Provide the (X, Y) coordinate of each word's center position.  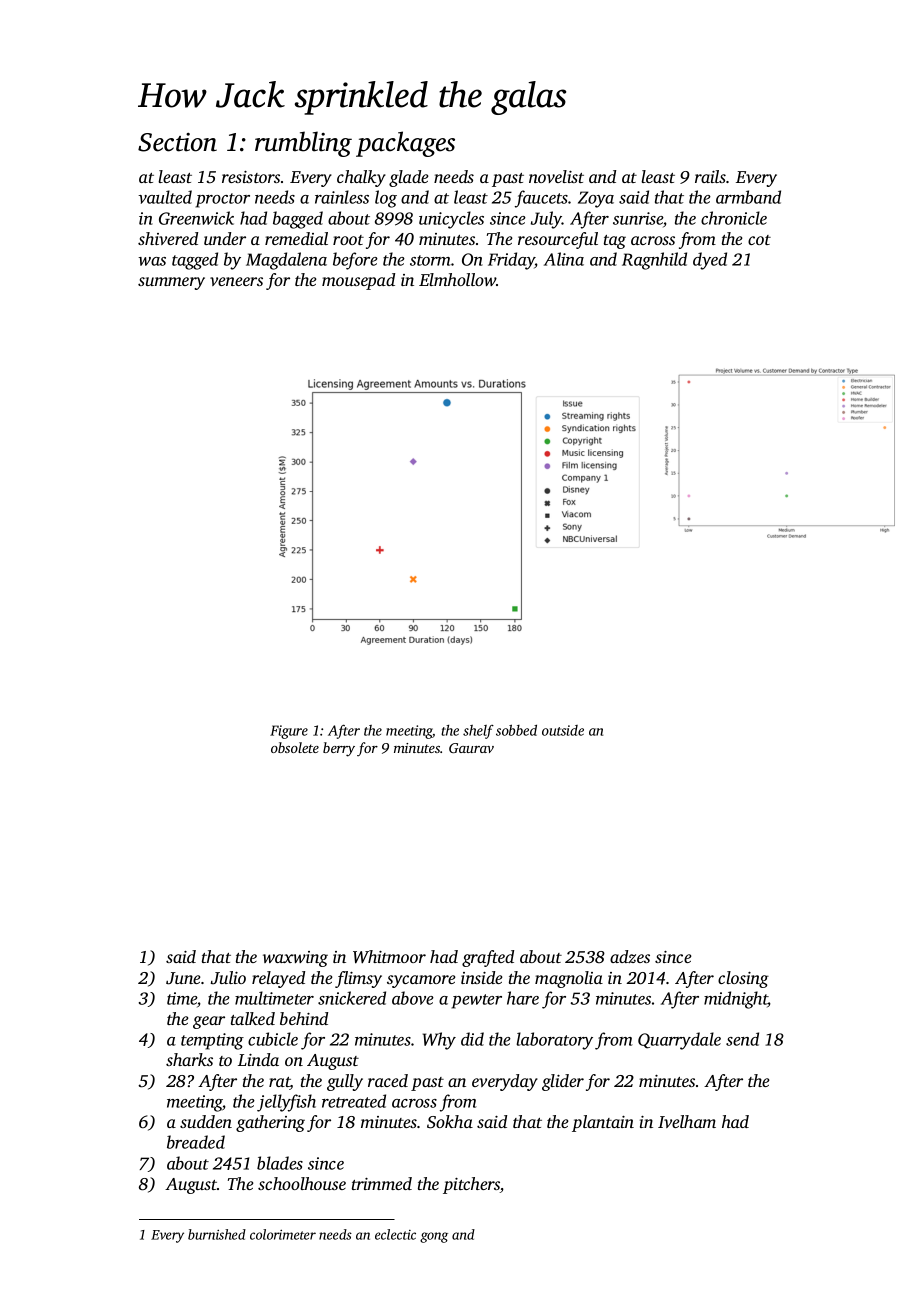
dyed (710, 261)
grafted (488, 958)
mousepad (358, 281)
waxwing (295, 959)
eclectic (395, 1234)
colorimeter (283, 1234)
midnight (736, 1000)
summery (171, 283)
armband (748, 197)
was (152, 261)
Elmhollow (457, 279)
